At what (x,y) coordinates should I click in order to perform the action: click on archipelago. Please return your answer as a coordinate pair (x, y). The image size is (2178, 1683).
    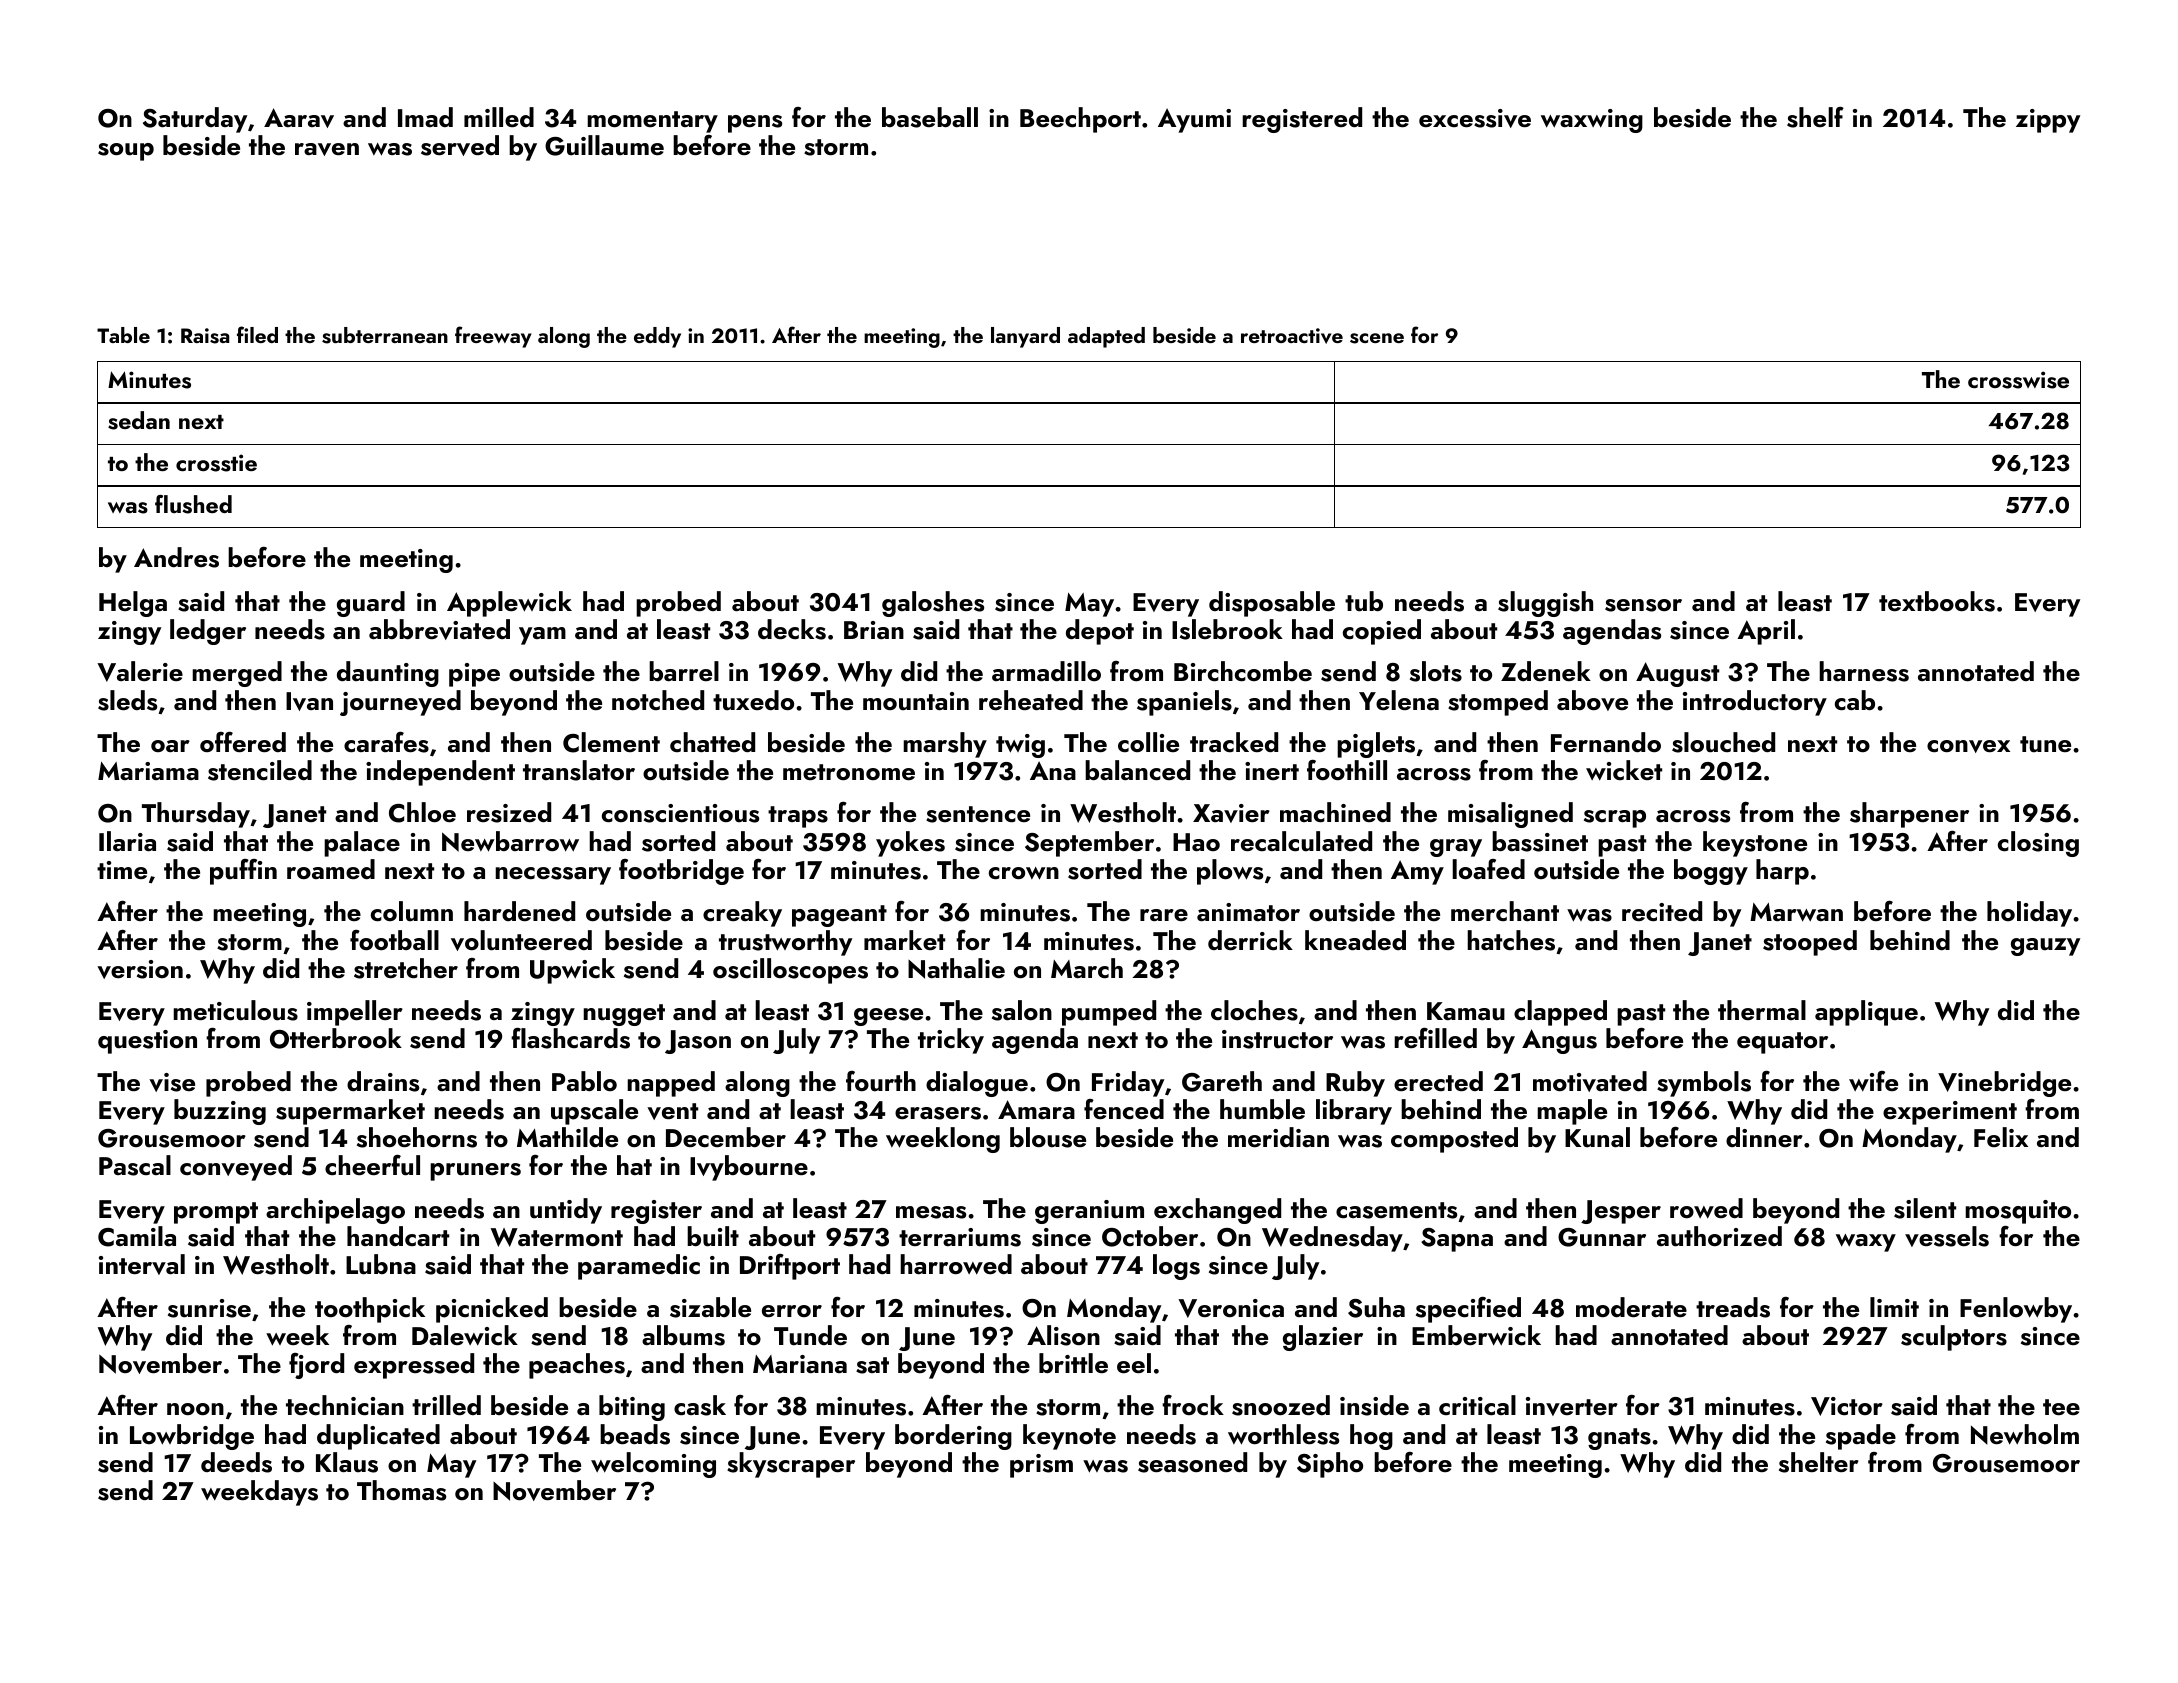
    Looking at the image, I should click on (335, 1211).
